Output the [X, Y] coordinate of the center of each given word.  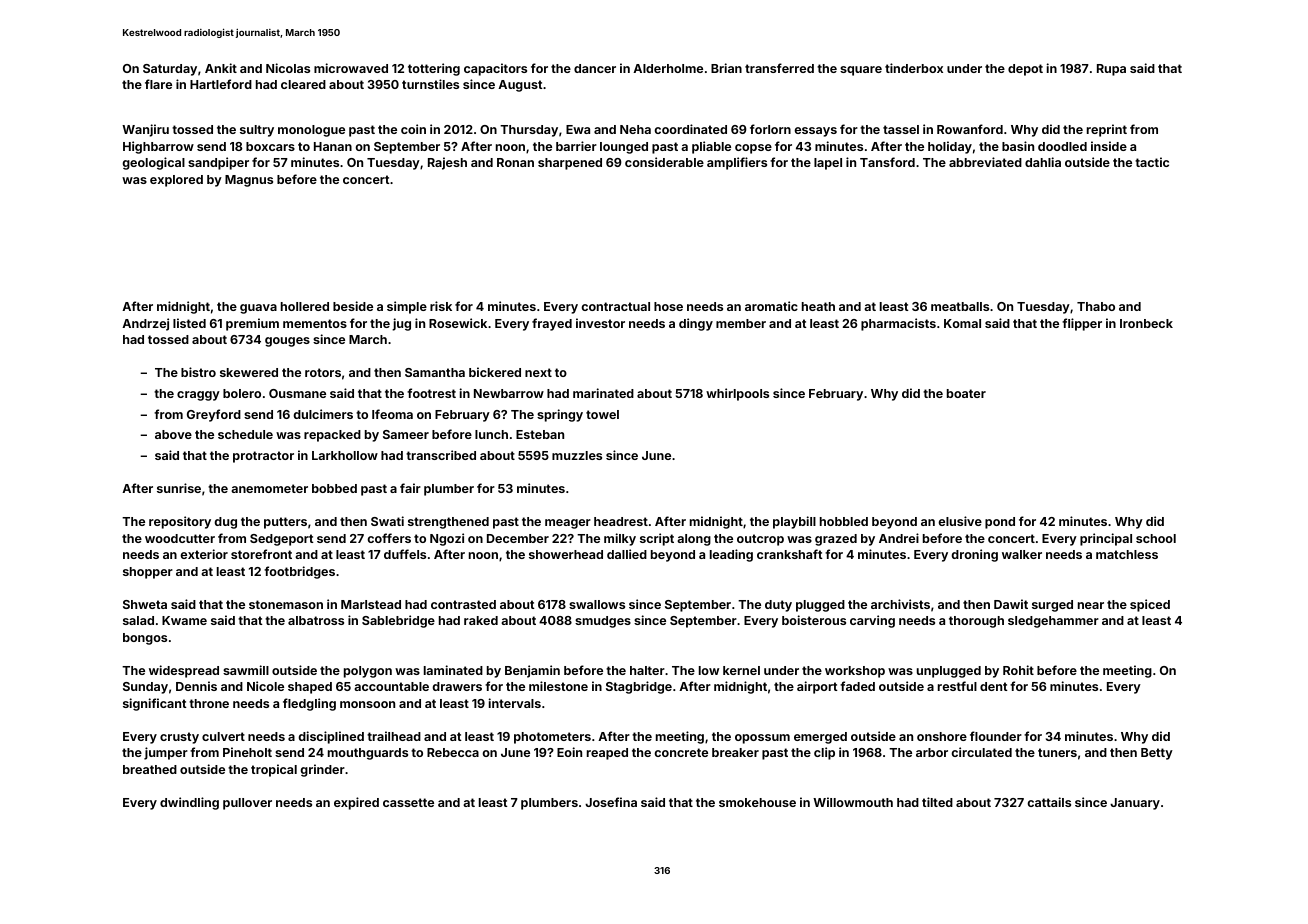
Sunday [145, 688]
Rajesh [447, 163]
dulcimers [323, 414]
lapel [828, 164]
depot [1025, 70]
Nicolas [288, 68]
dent [994, 686]
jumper [166, 753]
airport [817, 687]
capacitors [495, 69]
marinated [603, 393]
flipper [1082, 324]
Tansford [887, 162]
